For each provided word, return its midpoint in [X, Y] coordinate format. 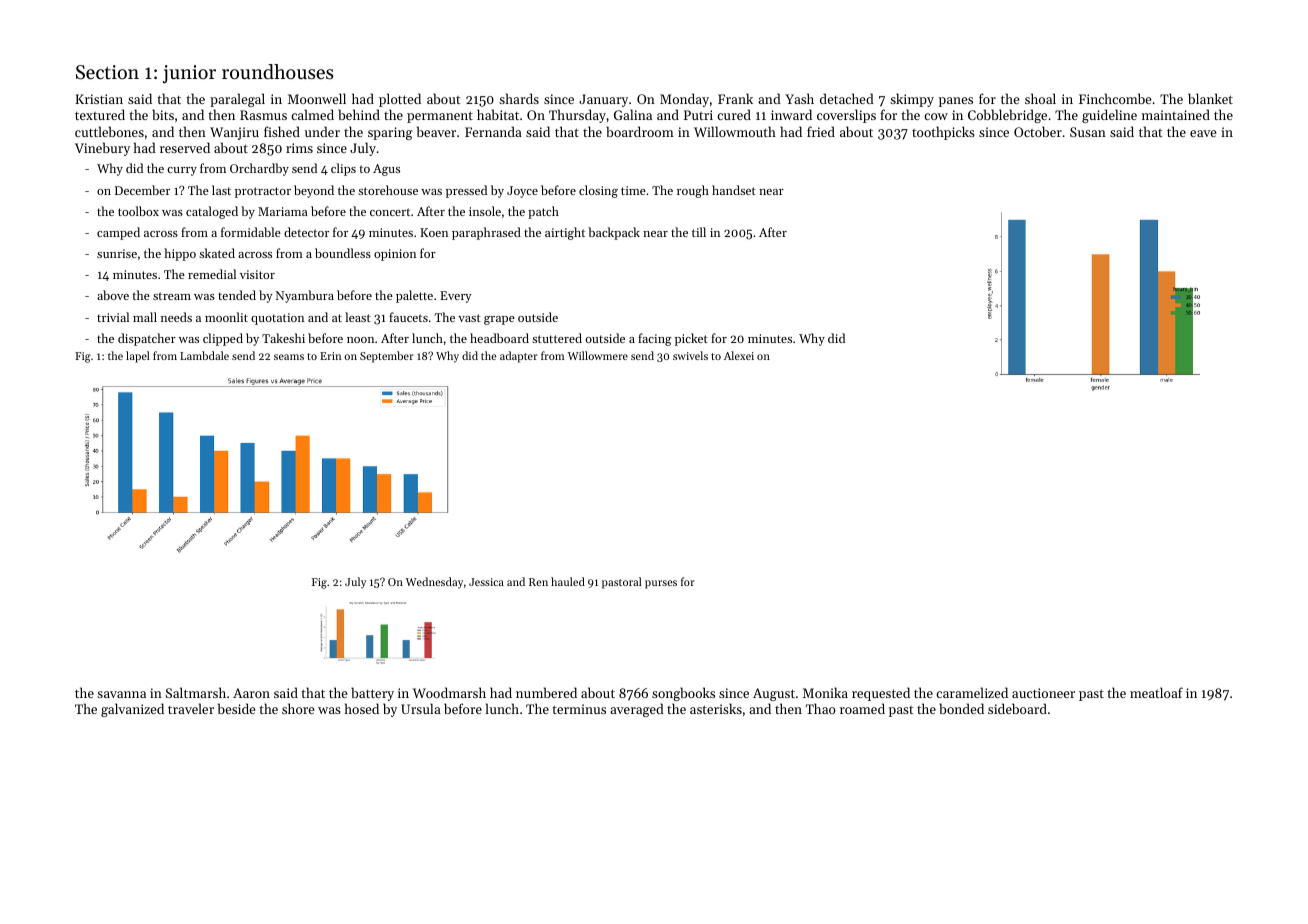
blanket [1210, 98]
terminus [579, 709]
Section [107, 72]
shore [298, 708]
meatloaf [1156, 692]
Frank [735, 98]
